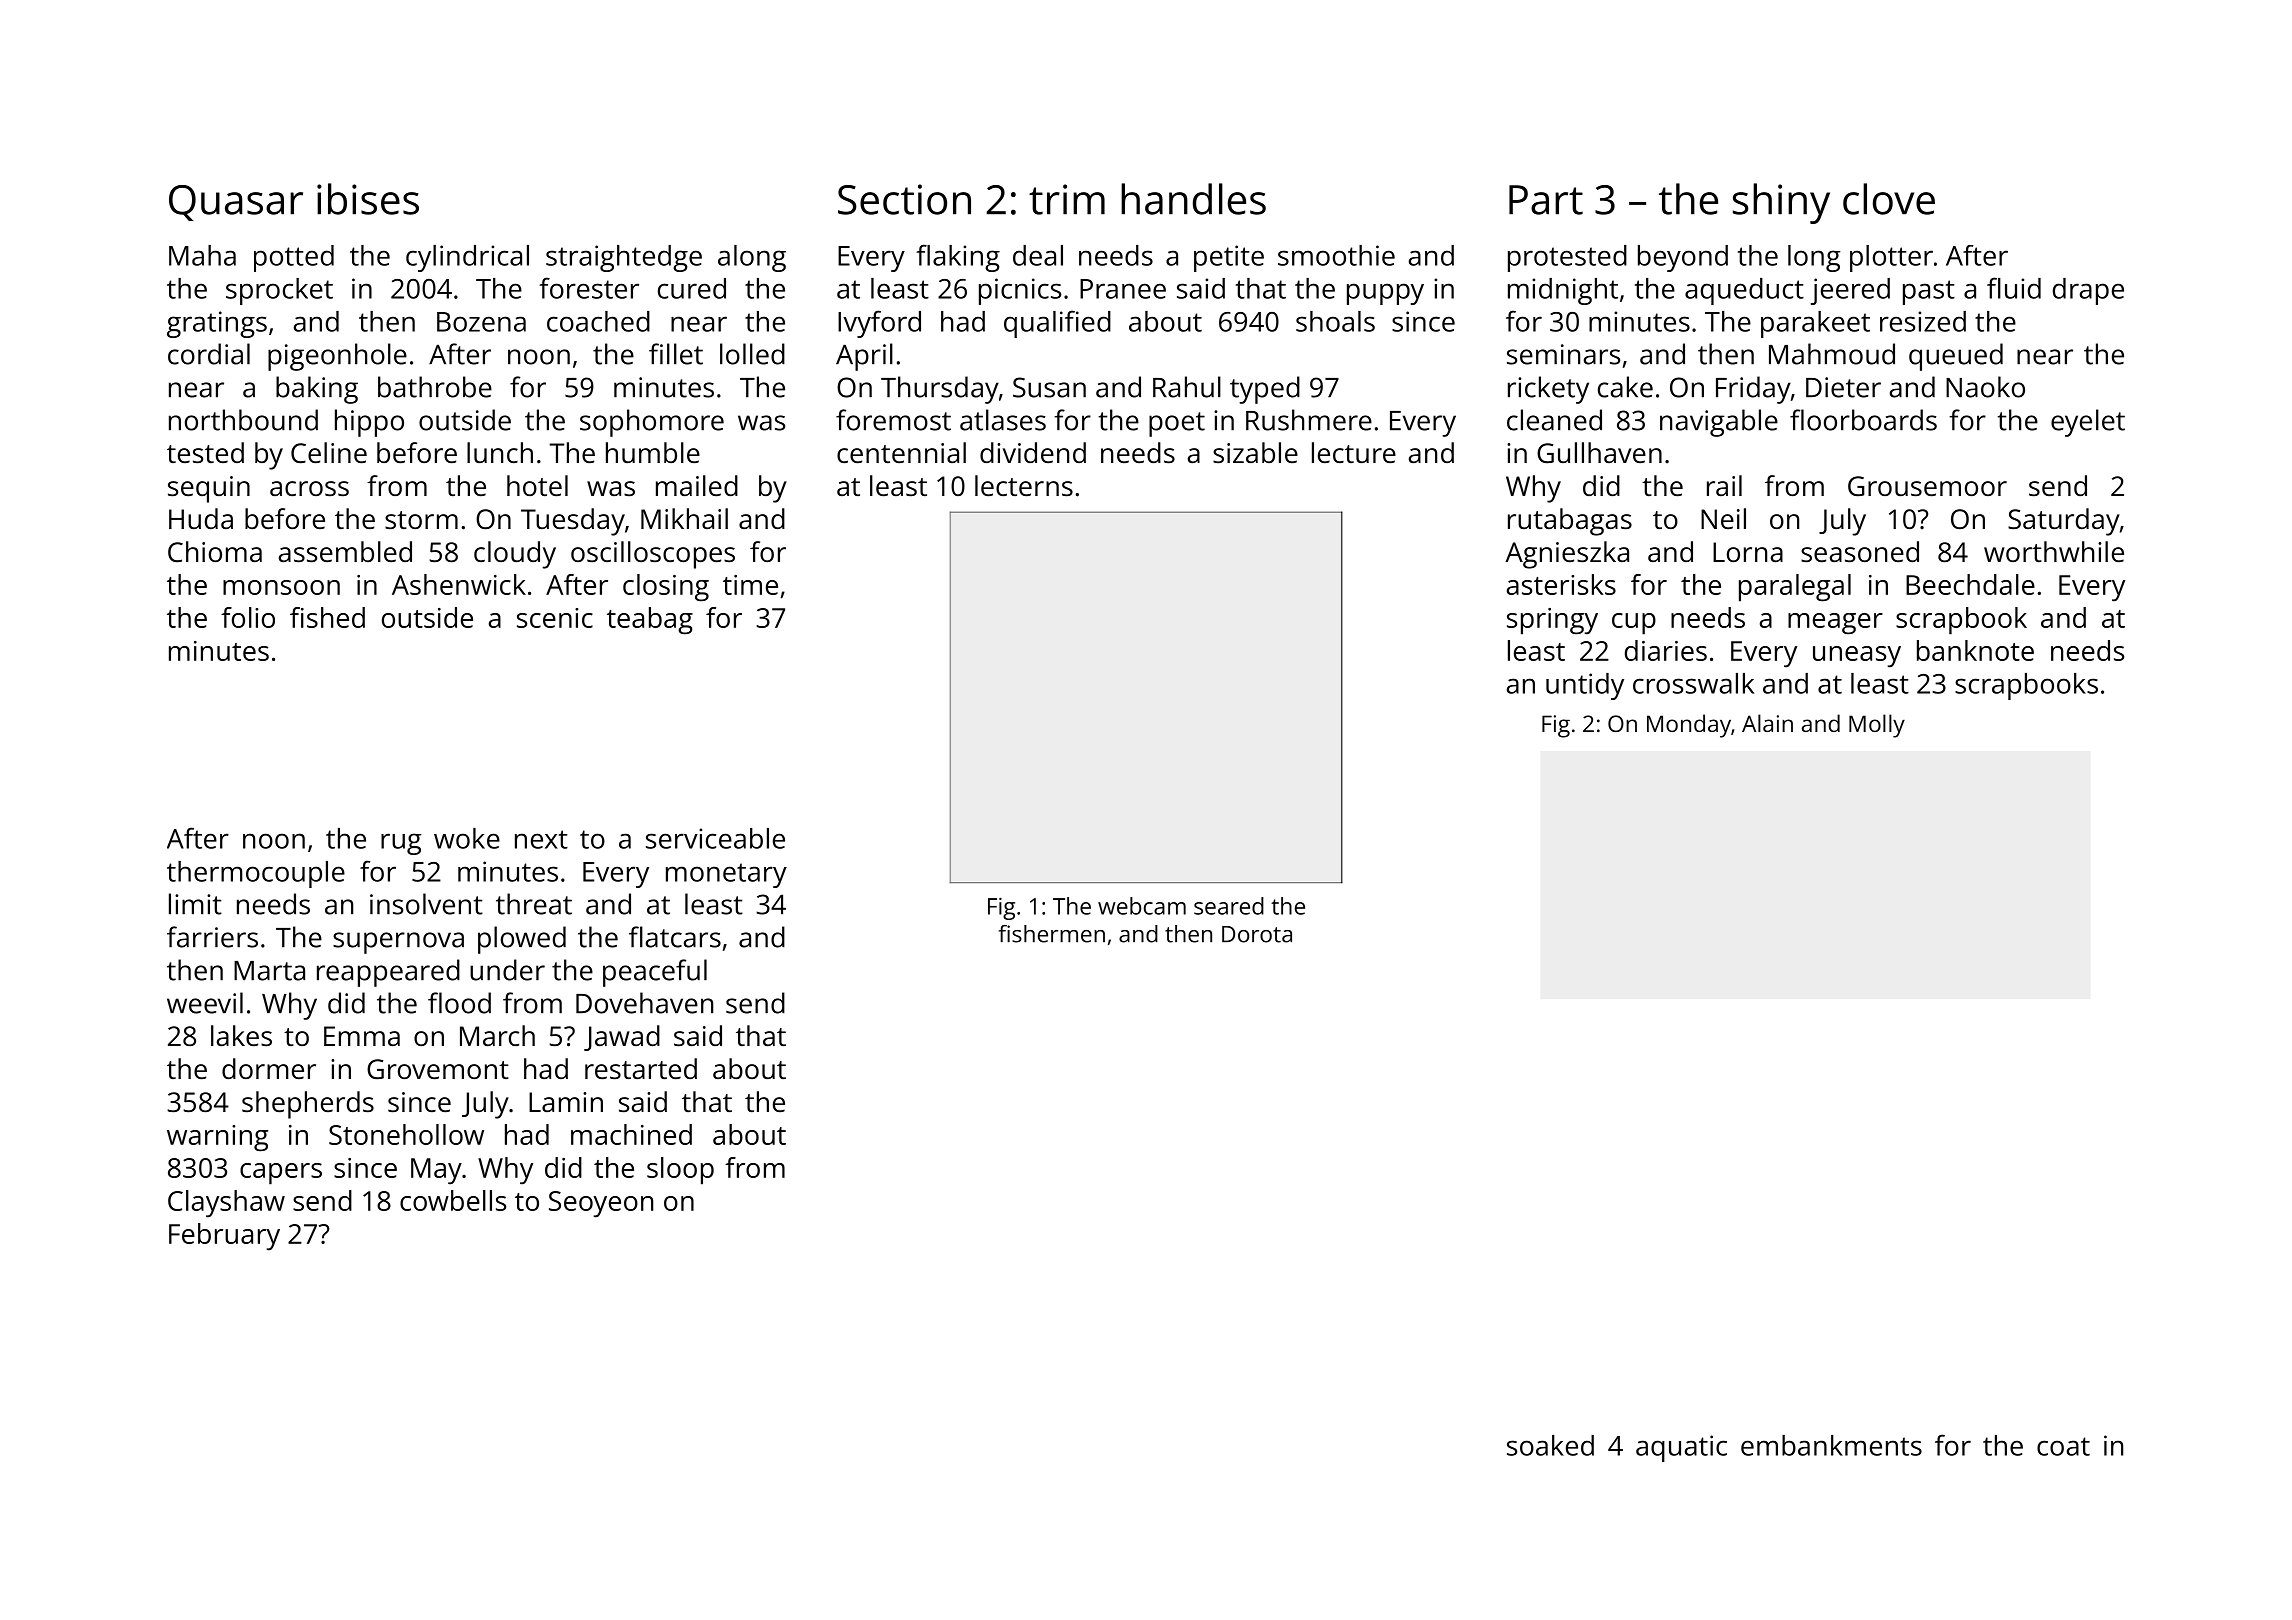 The width and height of the screenshot is (2292, 1620). What do you see at coordinates (236, 203) in the screenshot?
I see `Quasar` at bounding box center [236, 203].
